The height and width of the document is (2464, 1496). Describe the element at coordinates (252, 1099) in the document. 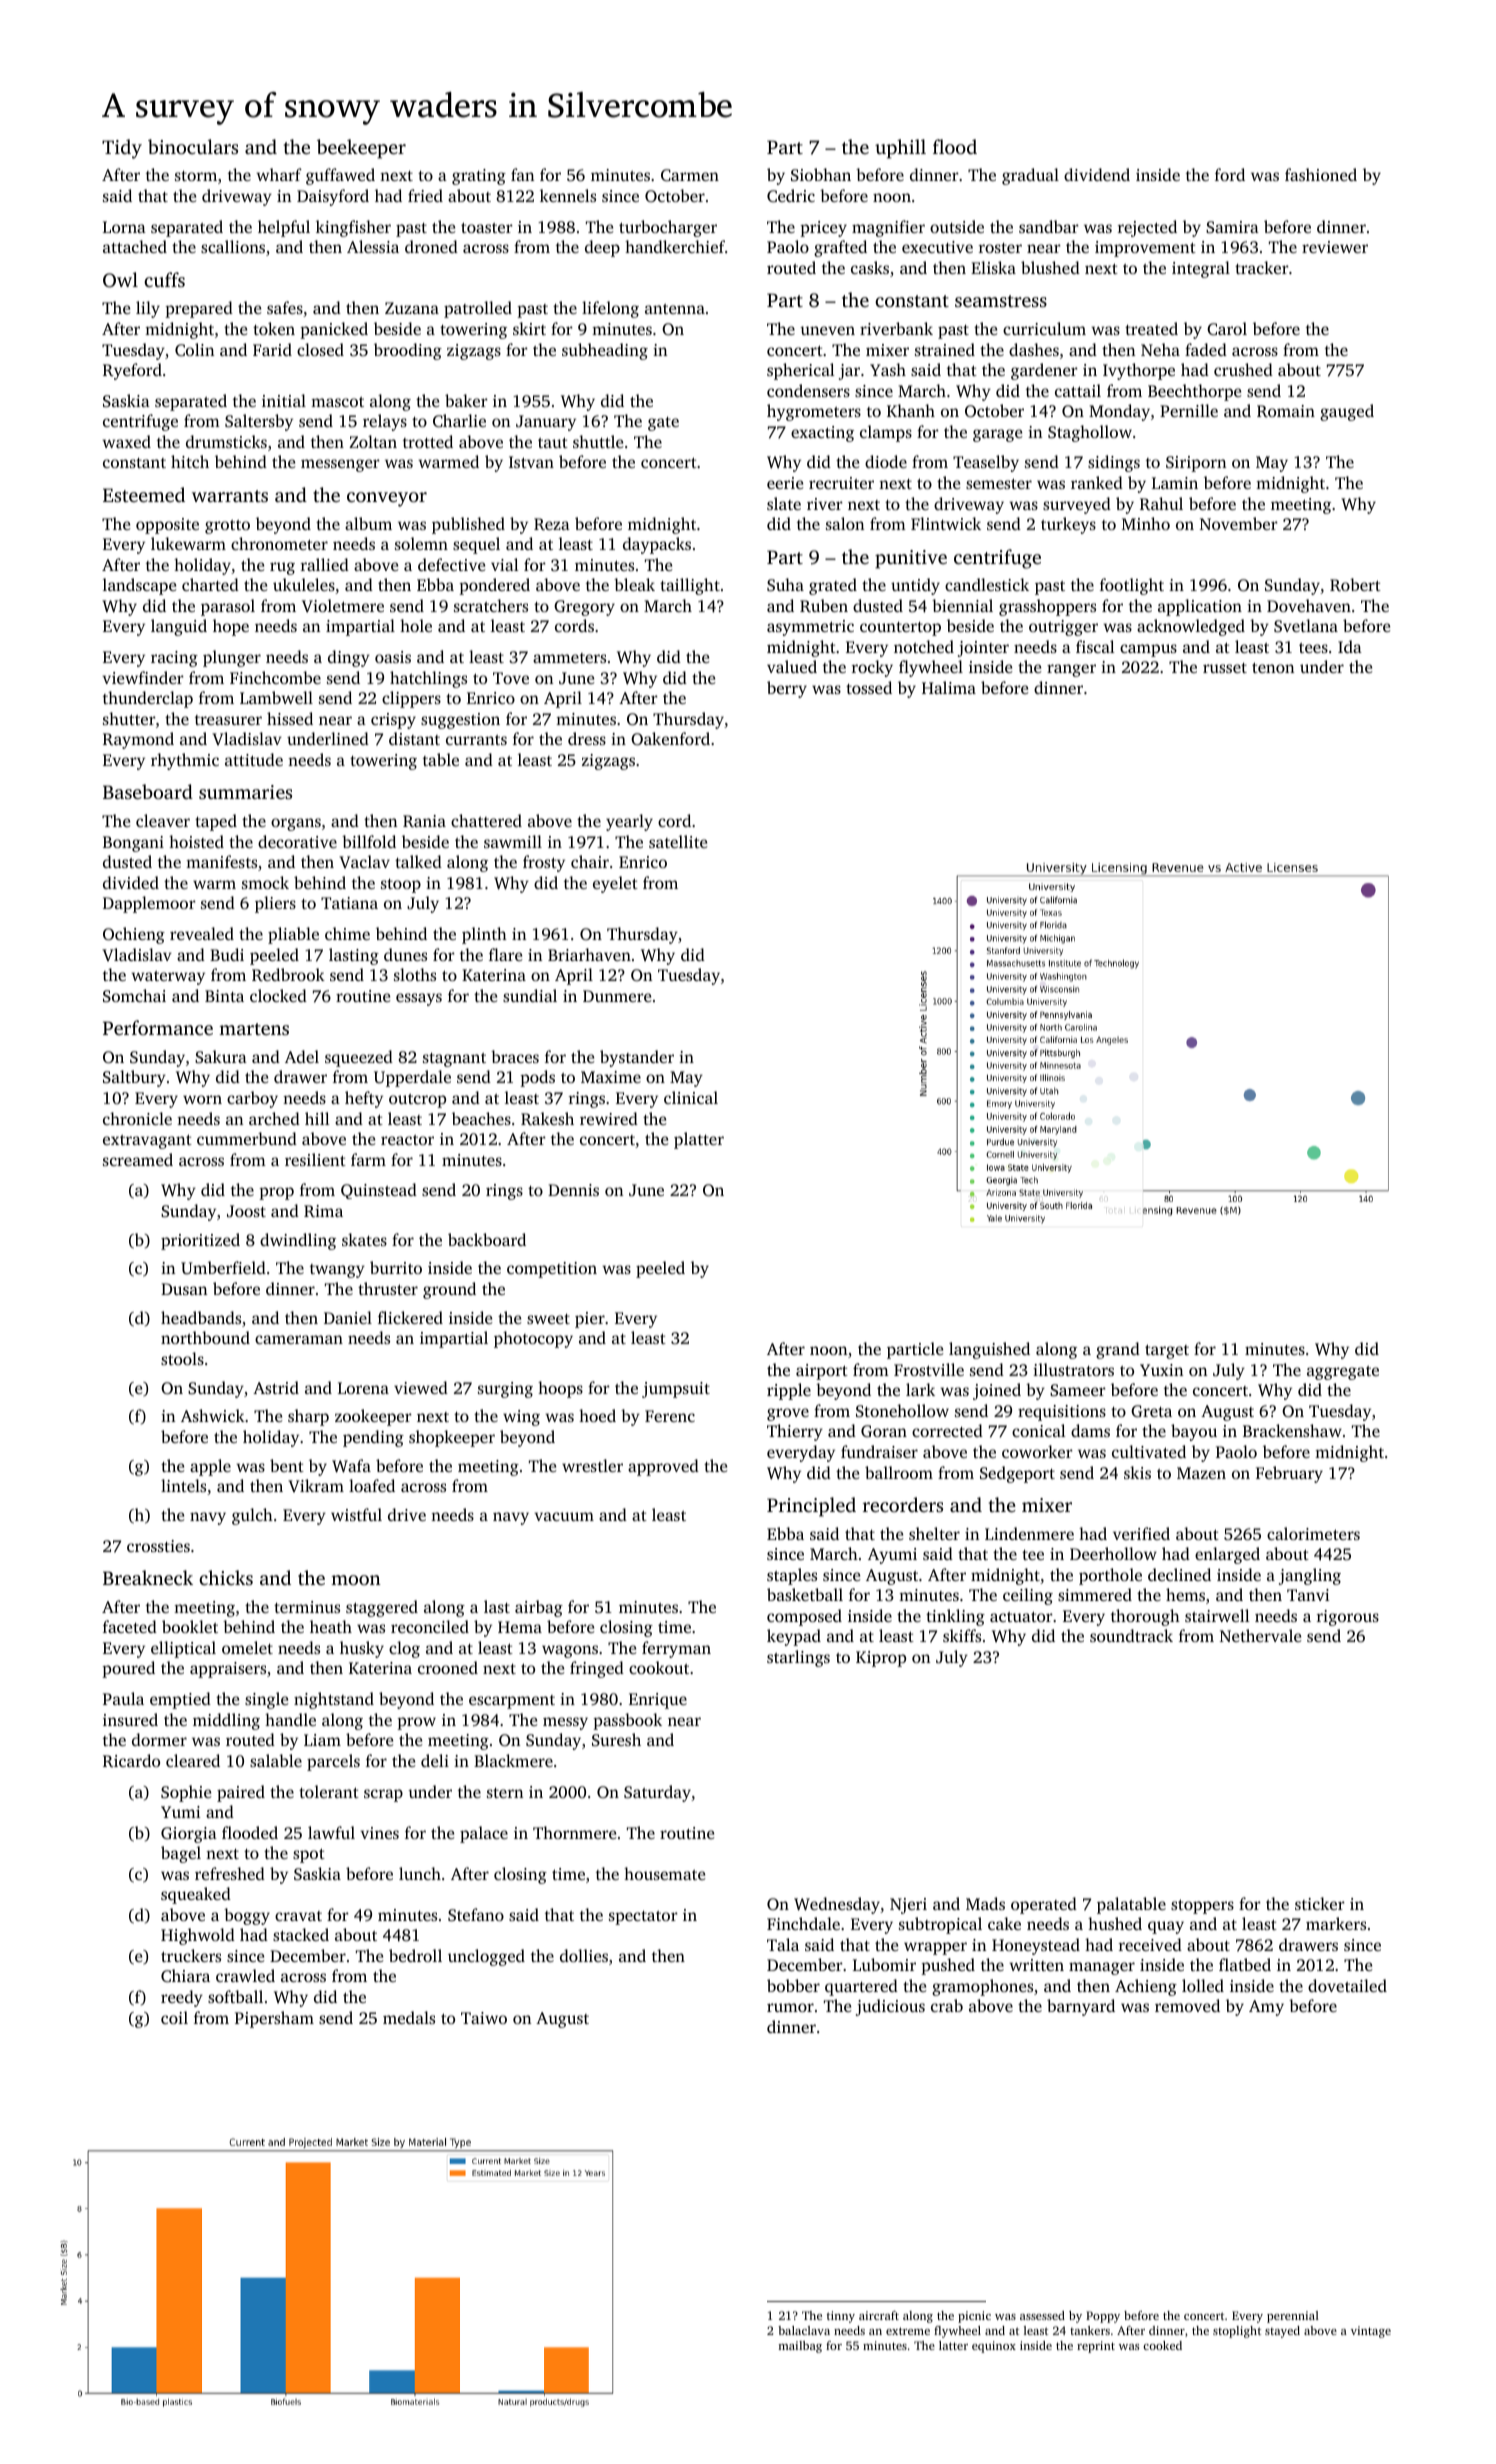

I see `carboy` at that location.
